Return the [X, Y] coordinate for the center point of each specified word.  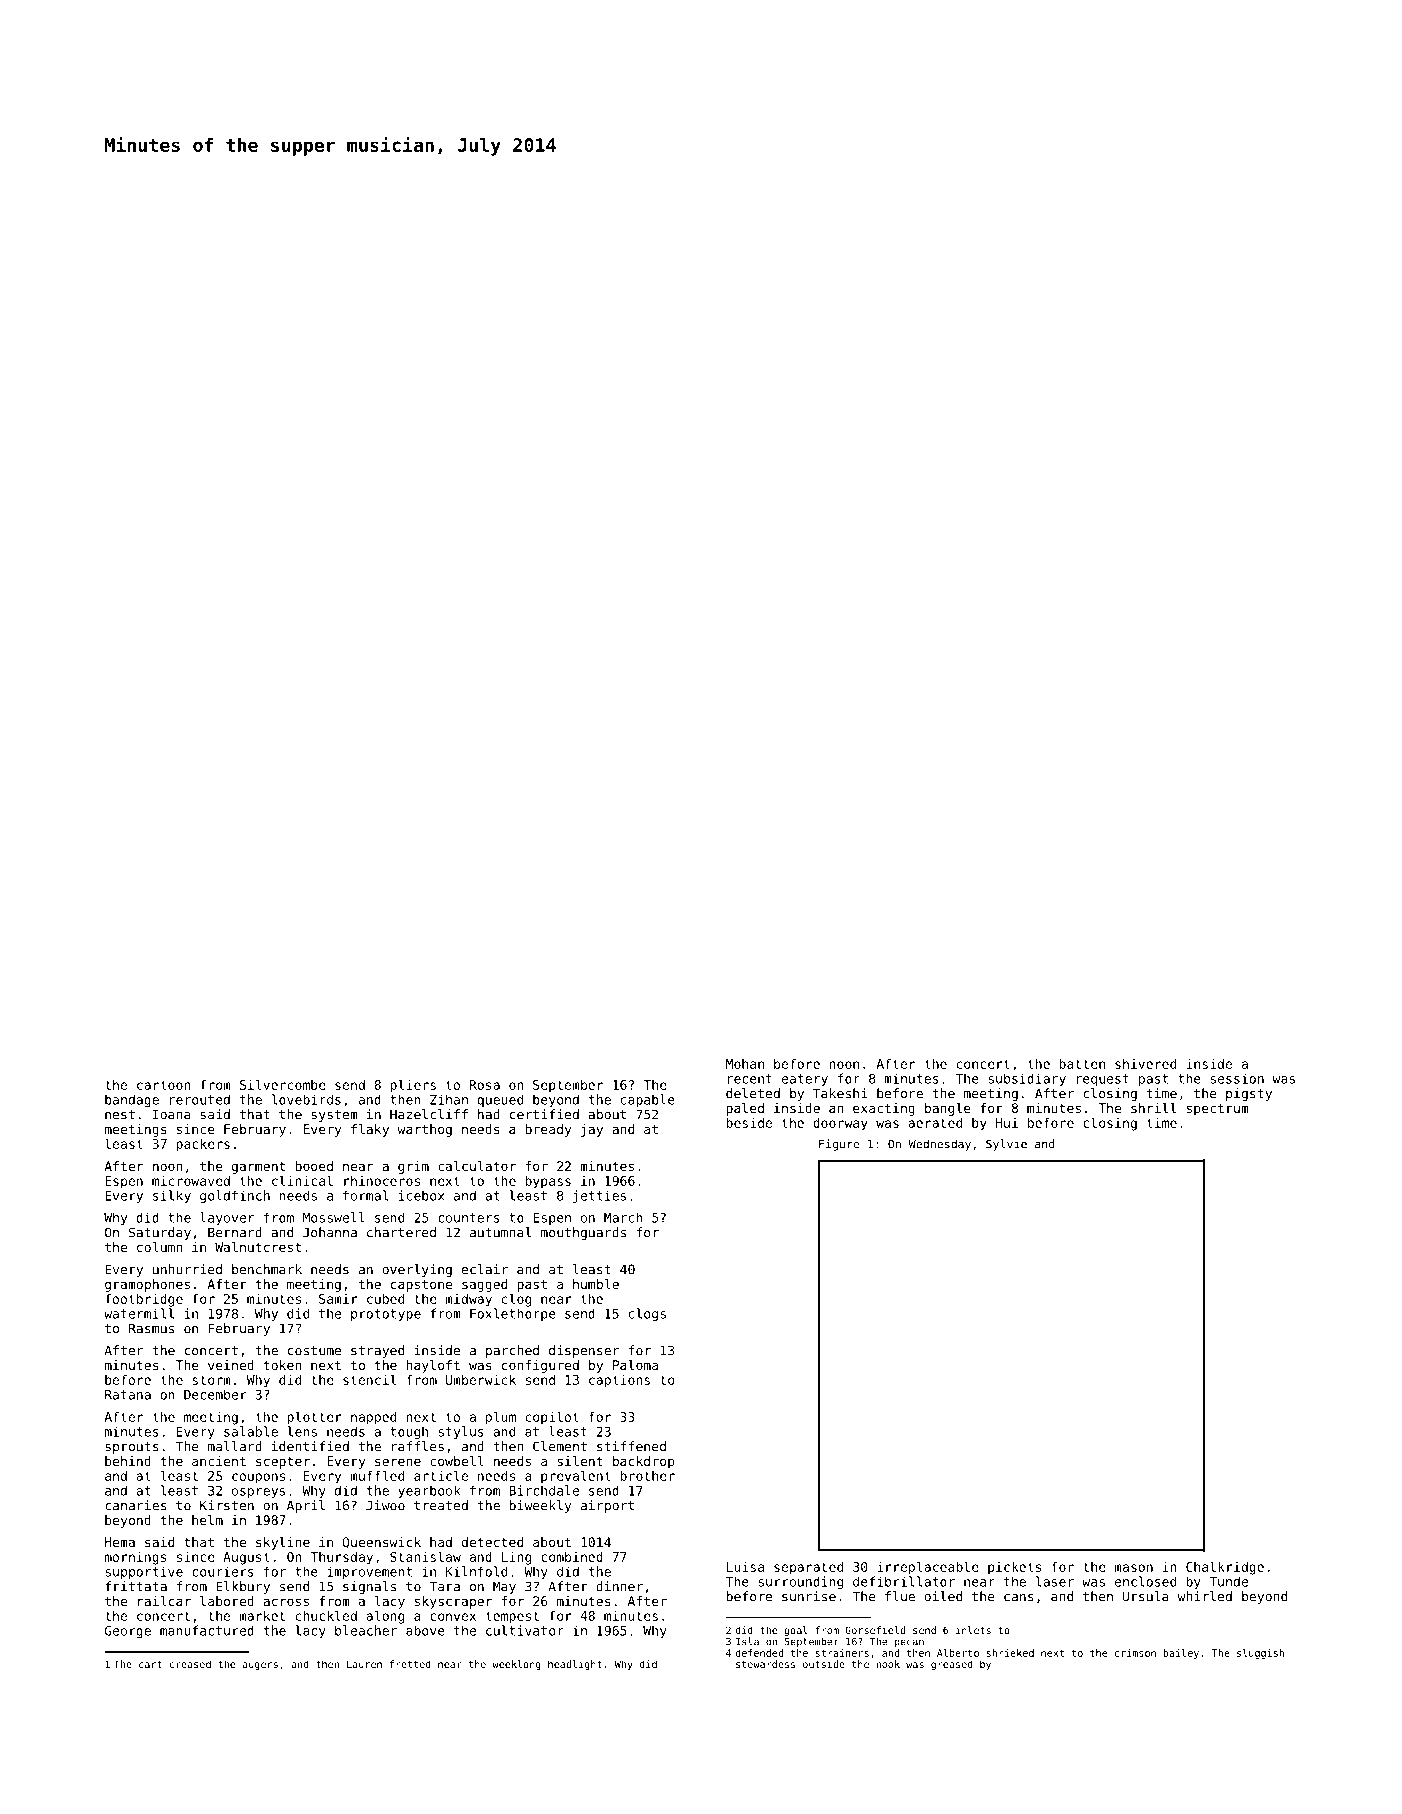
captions [619, 1381]
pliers [413, 1086]
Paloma [635, 1365]
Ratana [128, 1395]
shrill [1153, 1108]
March [623, 1217]
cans [1019, 1598]
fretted [410, 1664]
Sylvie [1006, 1145]
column [160, 1247]
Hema [120, 1542]
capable [648, 1100]
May [504, 1587]
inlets [973, 1630]
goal [796, 1631]
